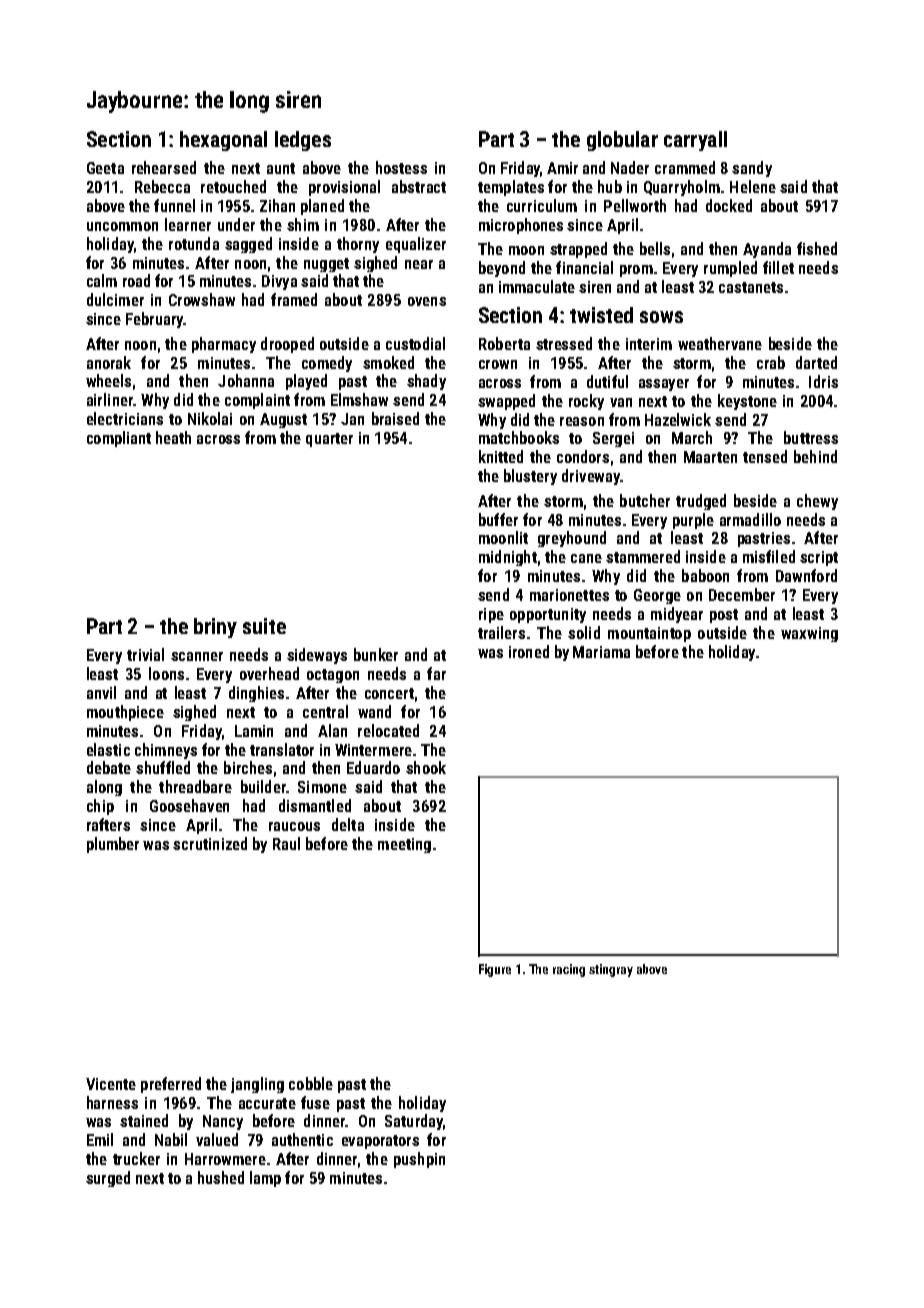  I want to click on shady, so click(426, 382).
